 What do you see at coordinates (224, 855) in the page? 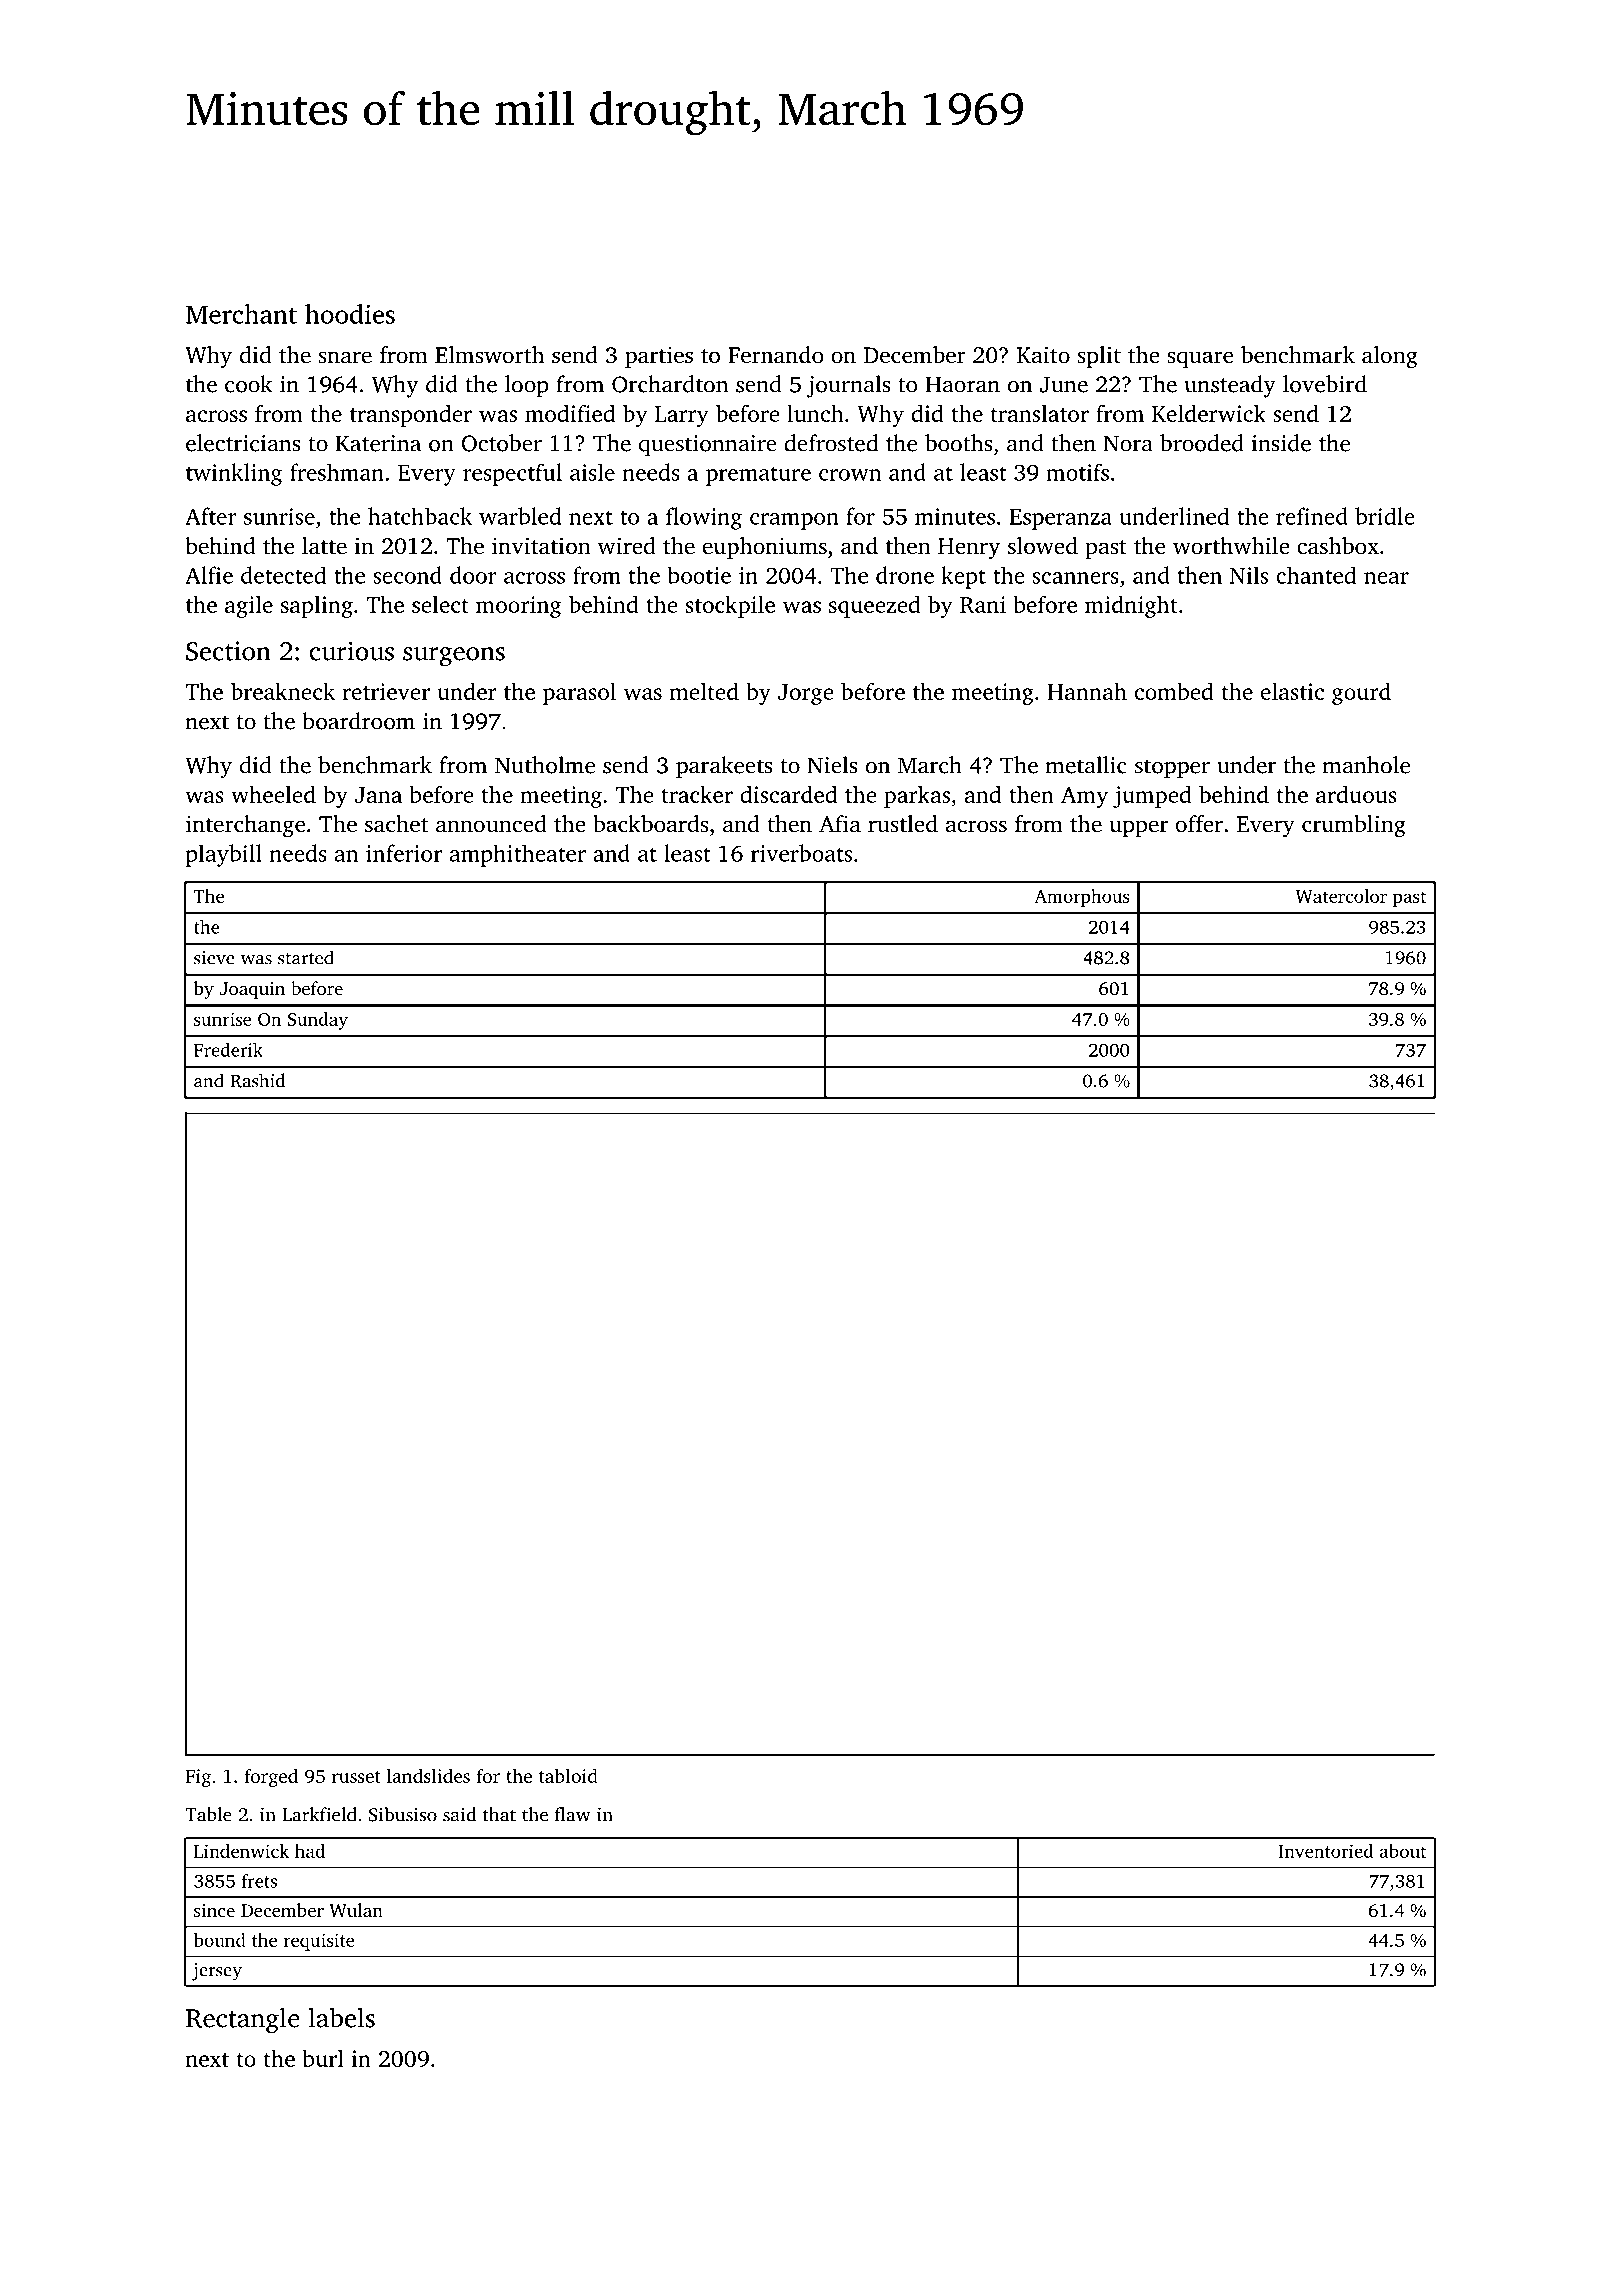
I see `playbill` at bounding box center [224, 855].
